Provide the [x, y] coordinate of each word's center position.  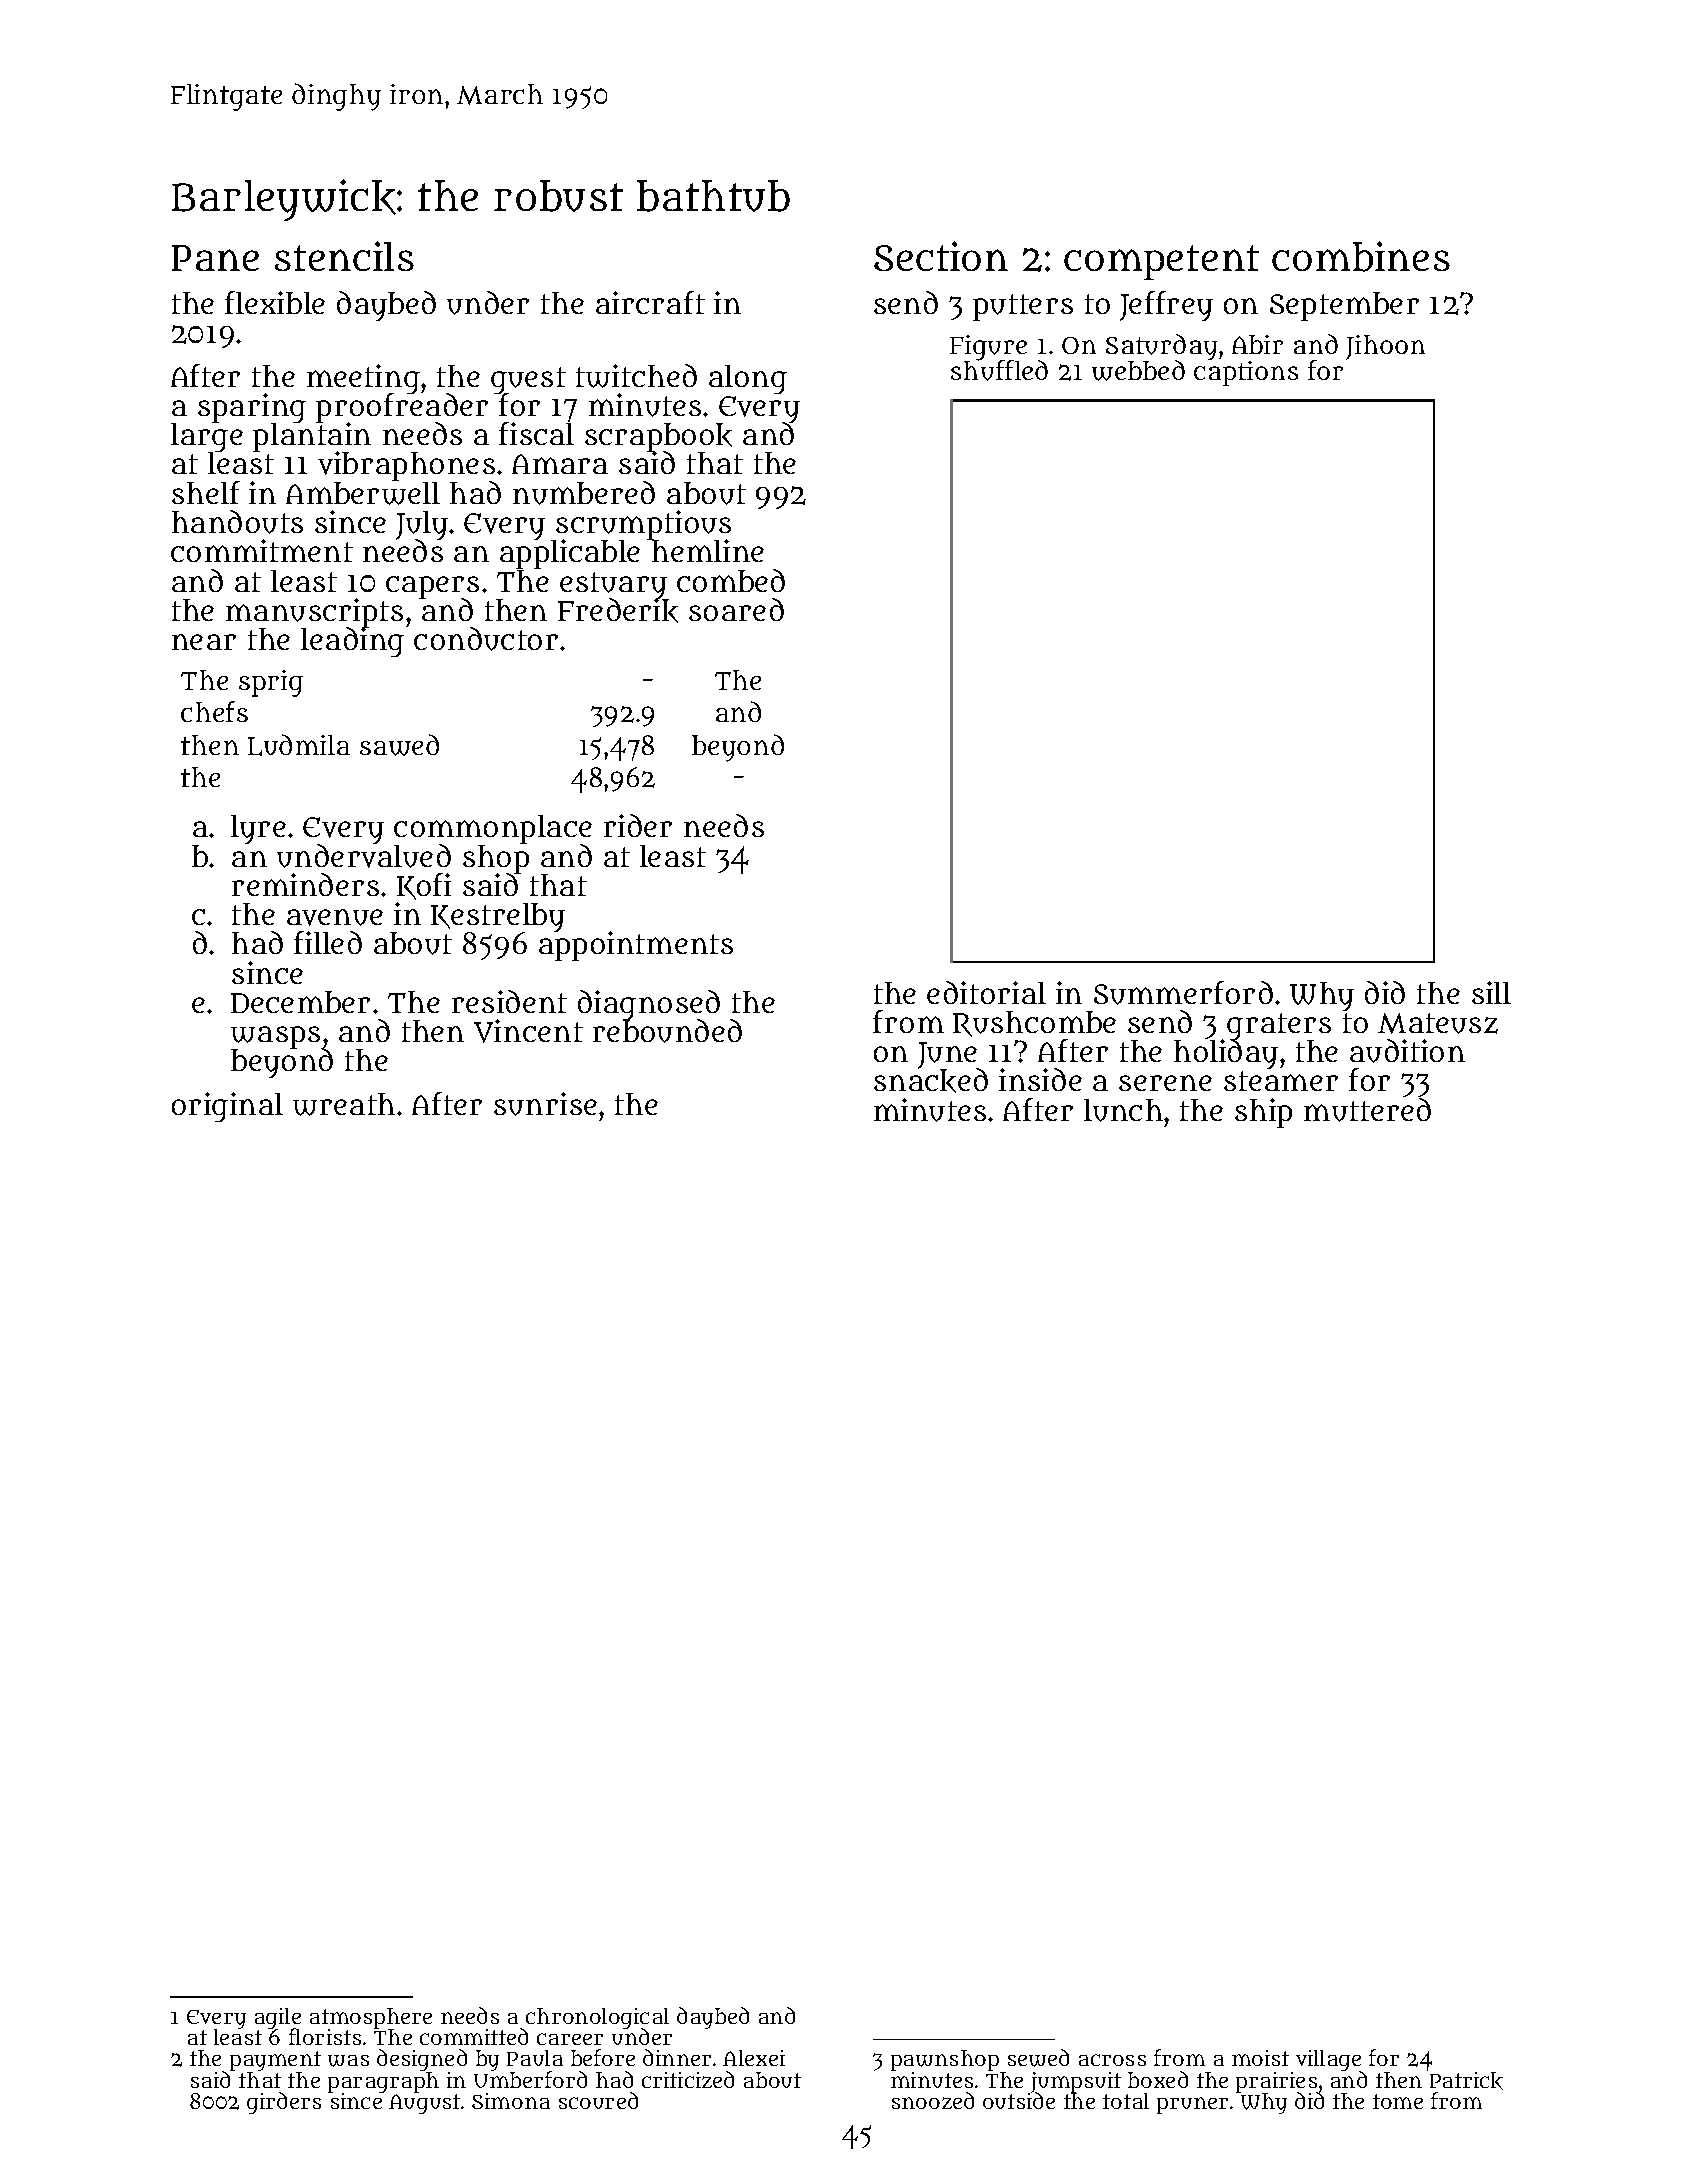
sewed [1038, 2058]
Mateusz [1438, 1023]
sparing [252, 408]
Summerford [1183, 993]
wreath [344, 1104]
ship [1263, 1113]
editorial [986, 992]
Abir [1257, 344]
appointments [636, 947]
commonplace [493, 830]
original [227, 1107]
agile [278, 2018]
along [748, 379]
